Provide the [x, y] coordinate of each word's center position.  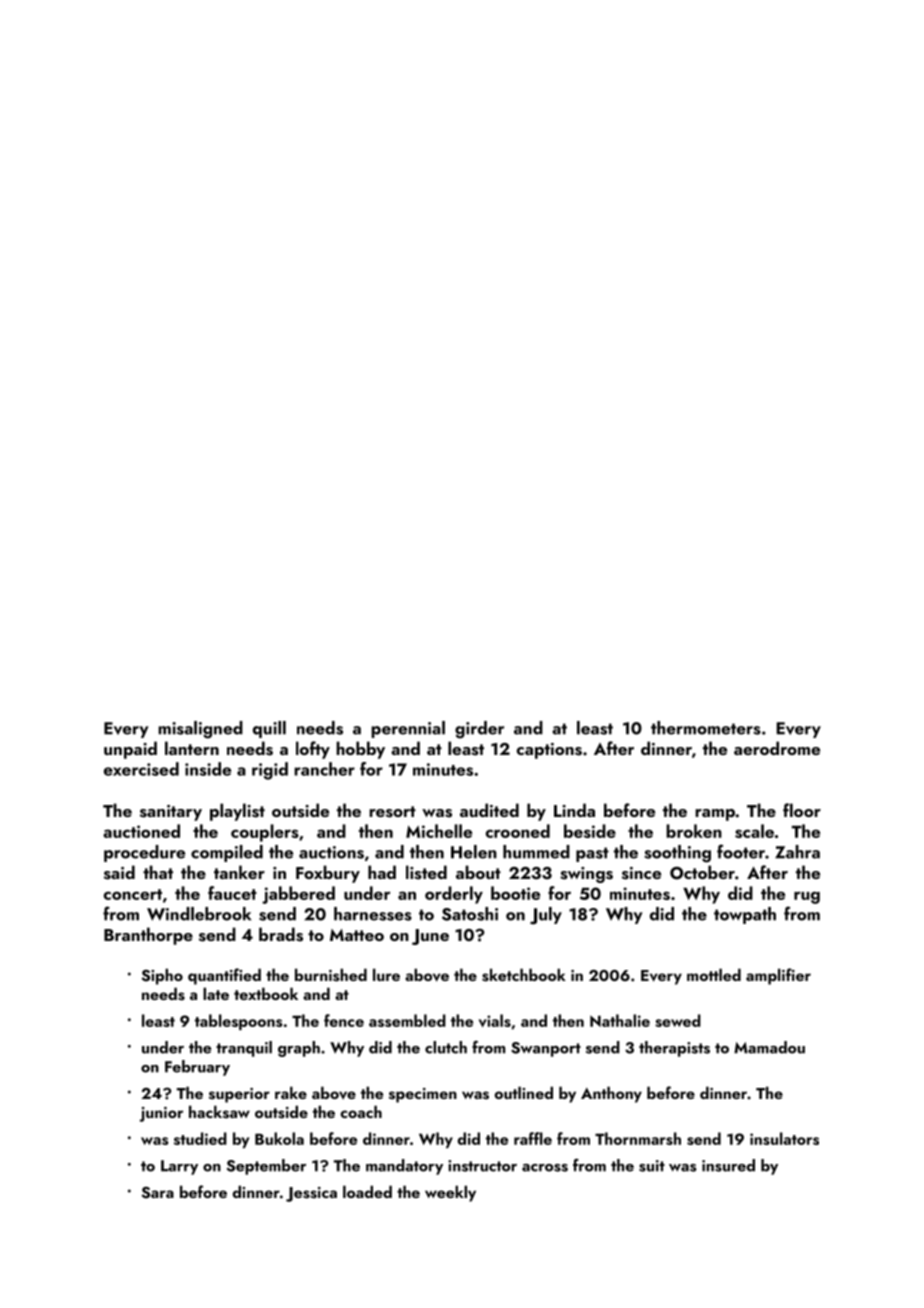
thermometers [706, 728]
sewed [678, 1020]
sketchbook [524, 975]
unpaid [130, 750]
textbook [266, 993]
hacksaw [219, 1112]
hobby [360, 750]
